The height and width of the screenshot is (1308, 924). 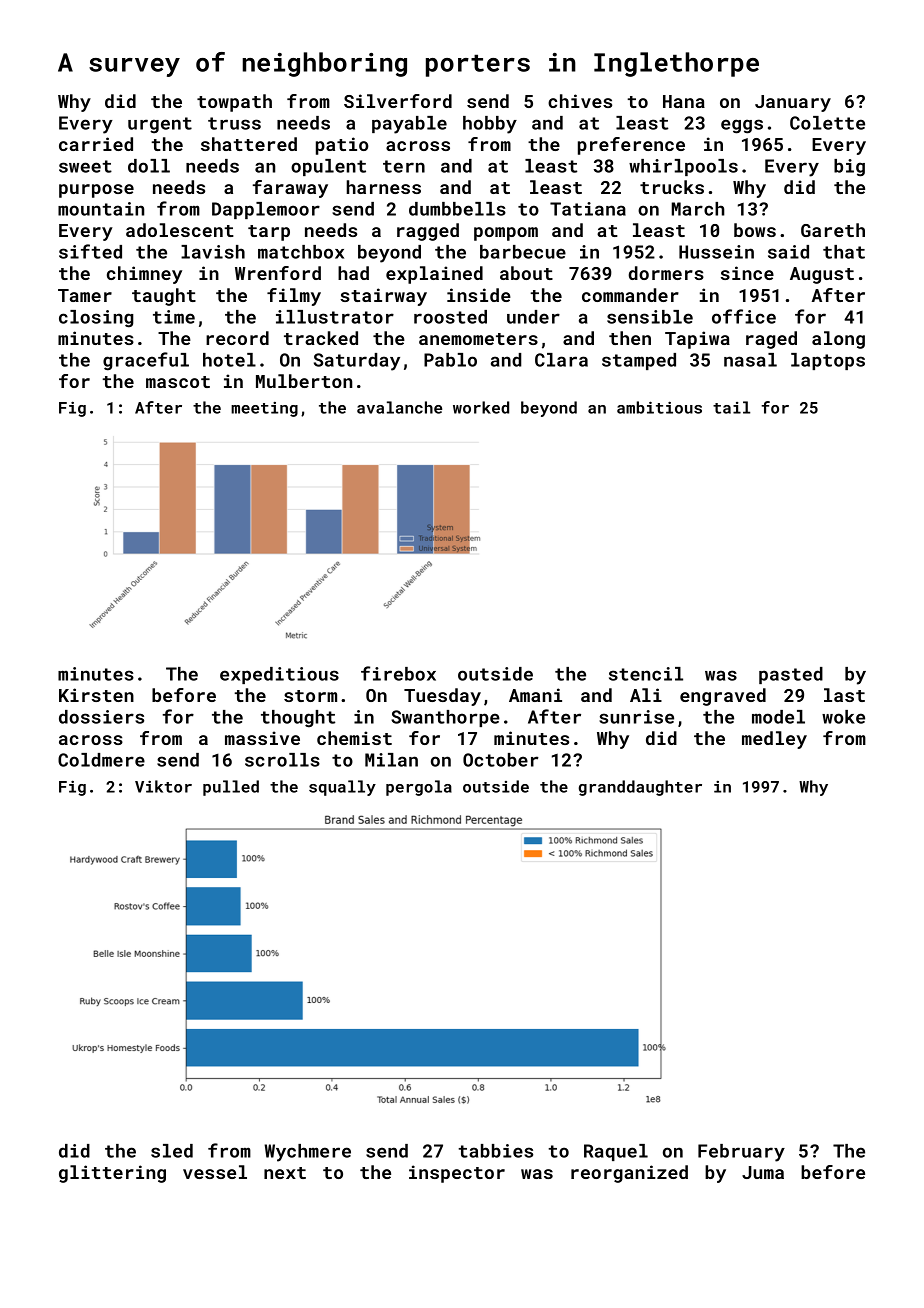 I want to click on laptops, so click(x=828, y=361).
